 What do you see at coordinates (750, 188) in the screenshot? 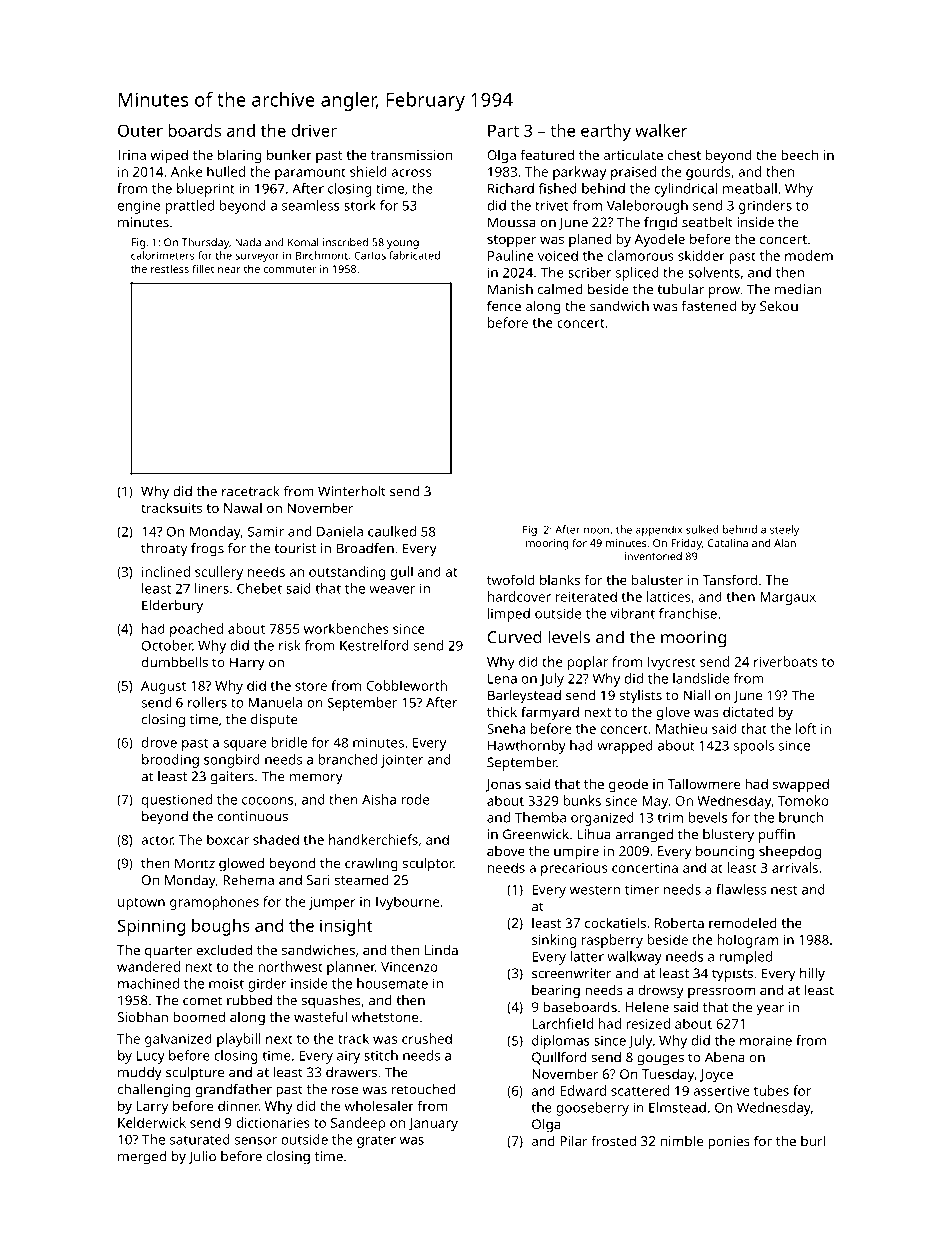
I see `meatball` at bounding box center [750, 188].
